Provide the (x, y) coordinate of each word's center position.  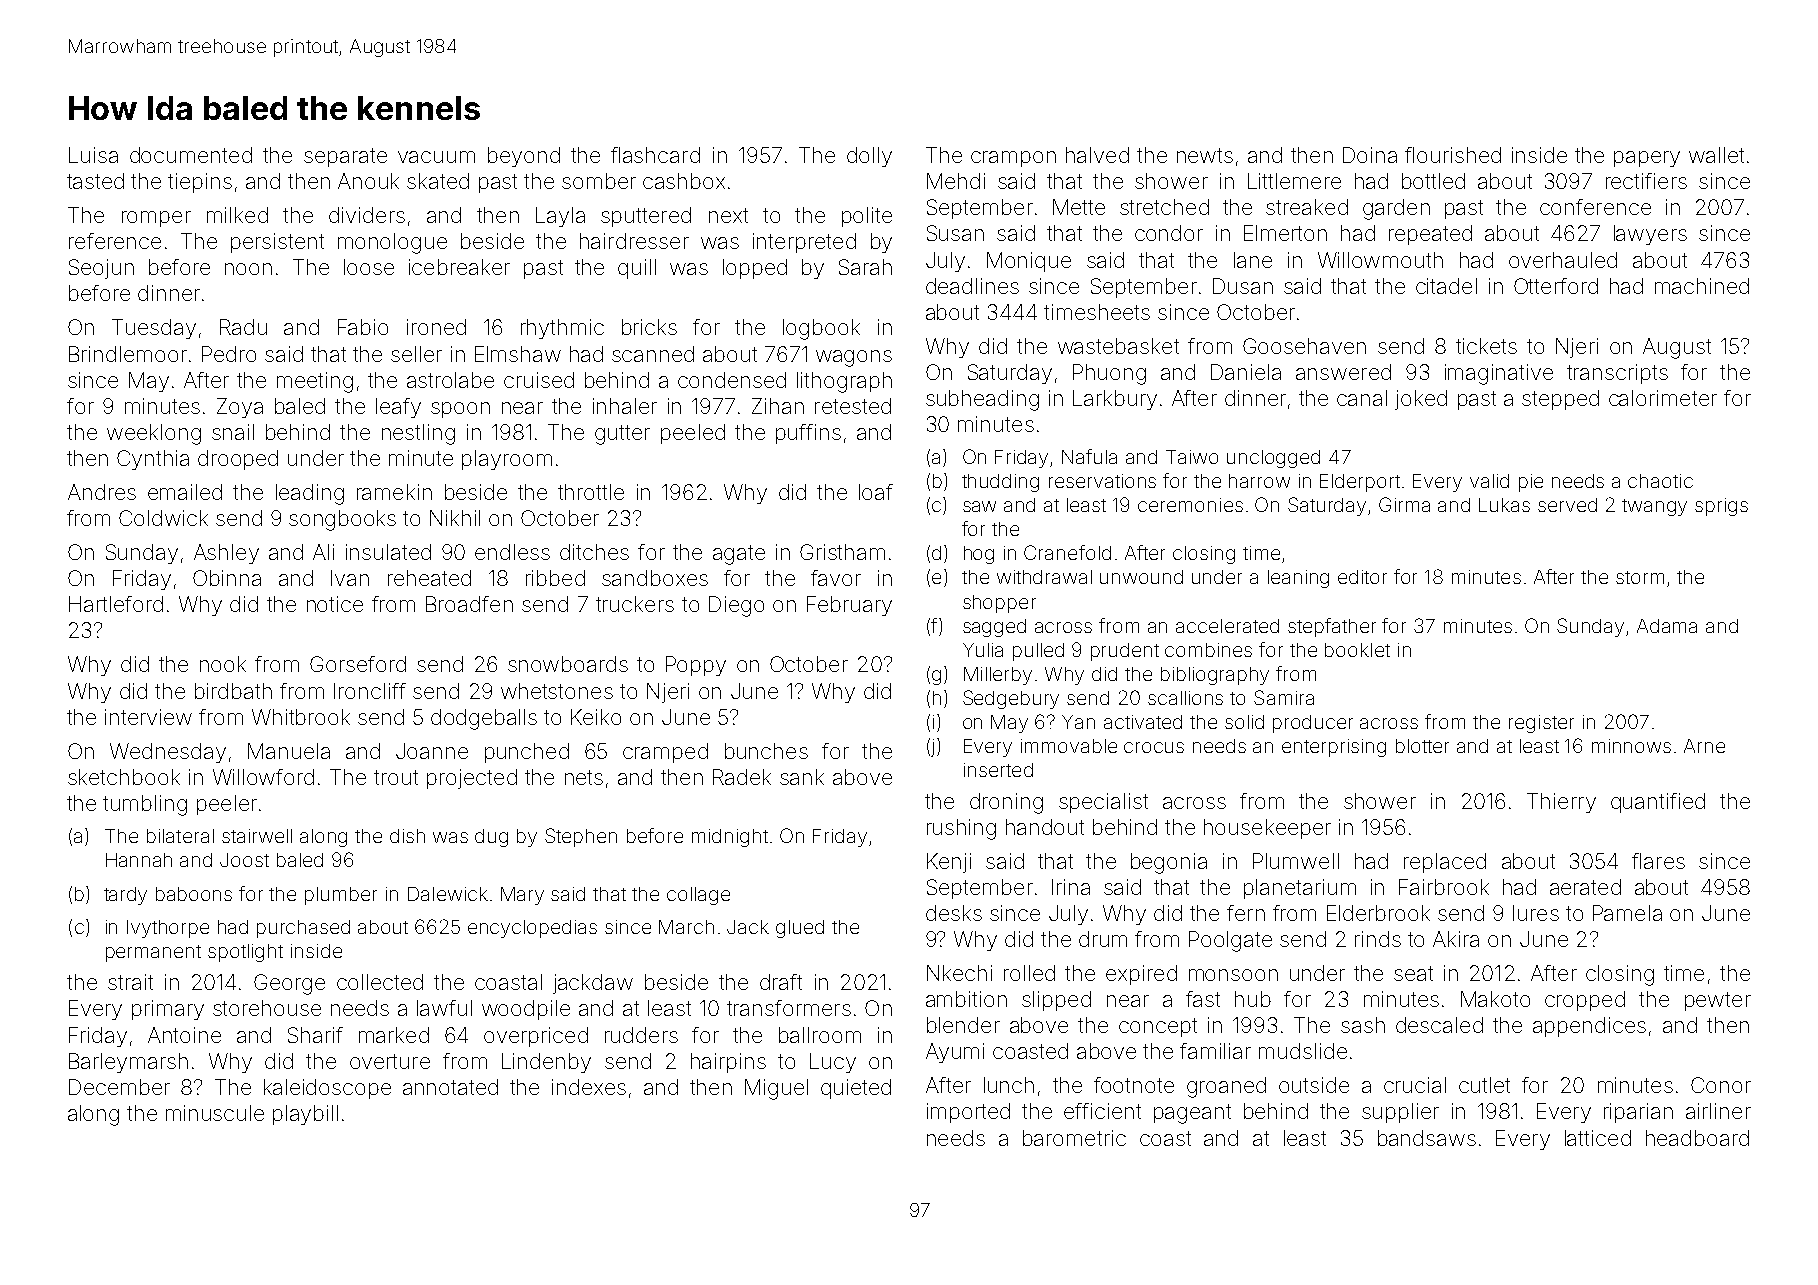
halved (1097, 155)
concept (1158, 1027)
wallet (1716, 155)
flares (1658, 861)
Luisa (93, 155)
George (289, 984)
